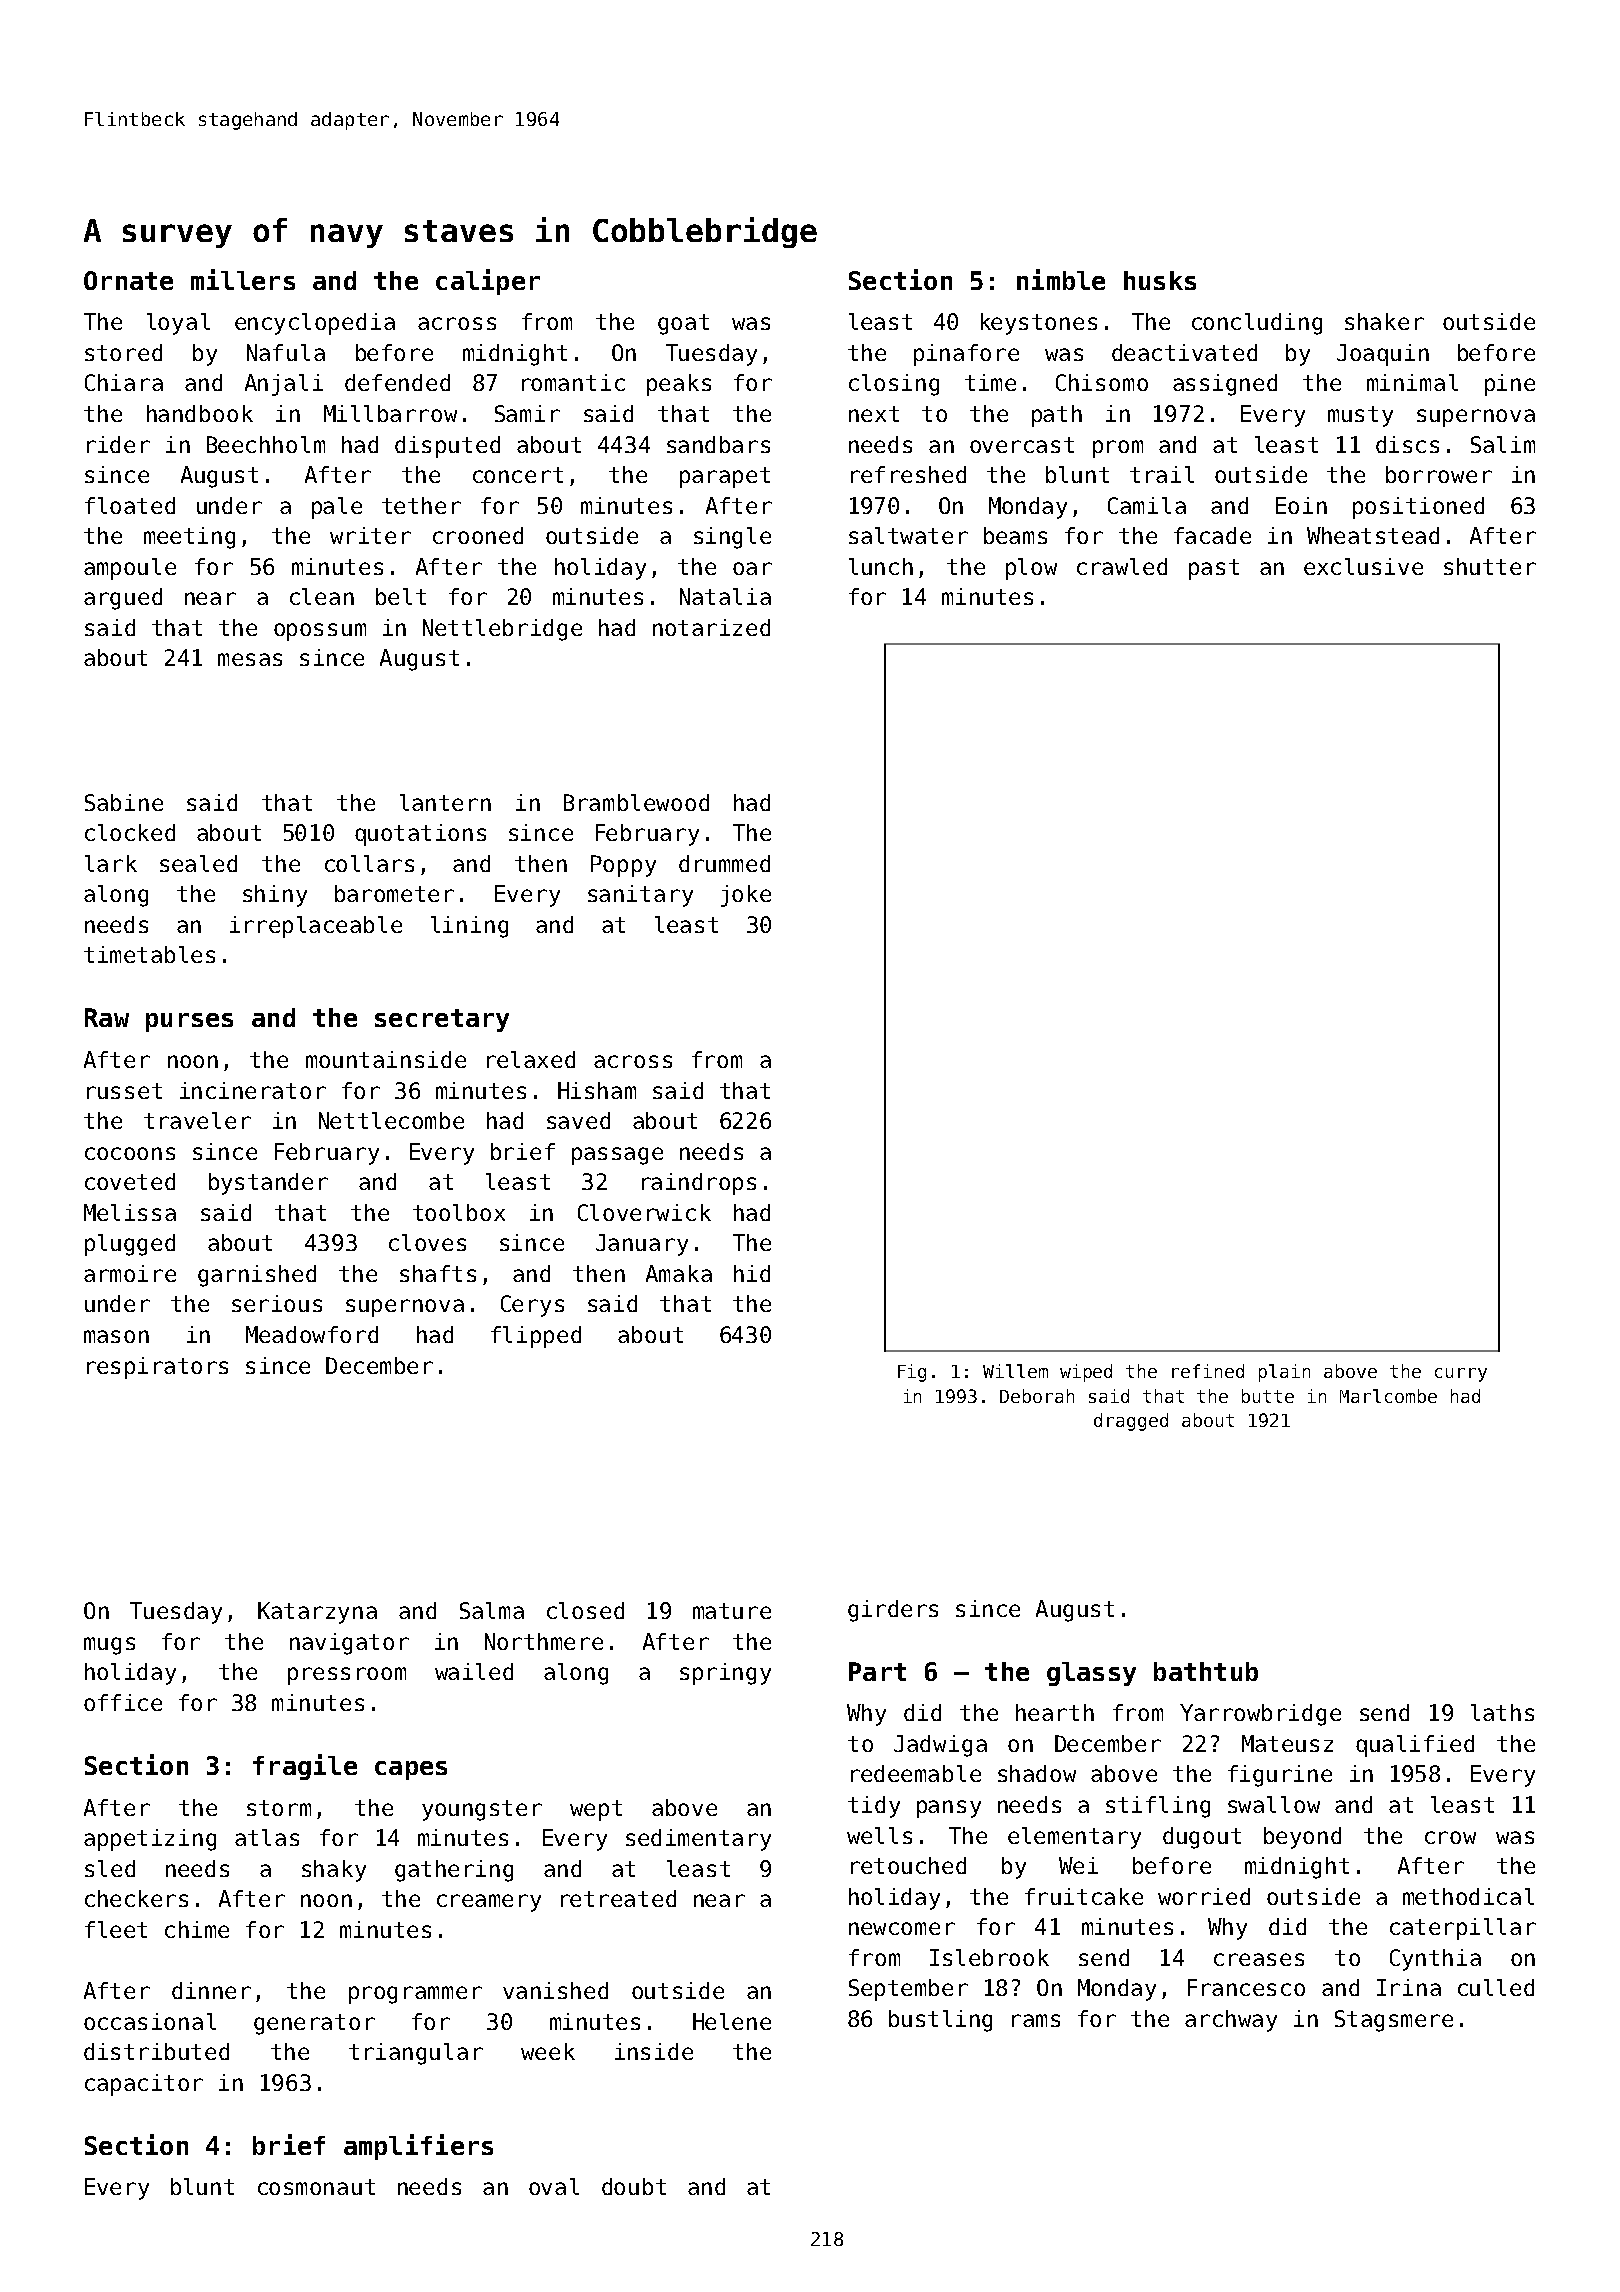  I want to click on rider, so click(118, 444).
